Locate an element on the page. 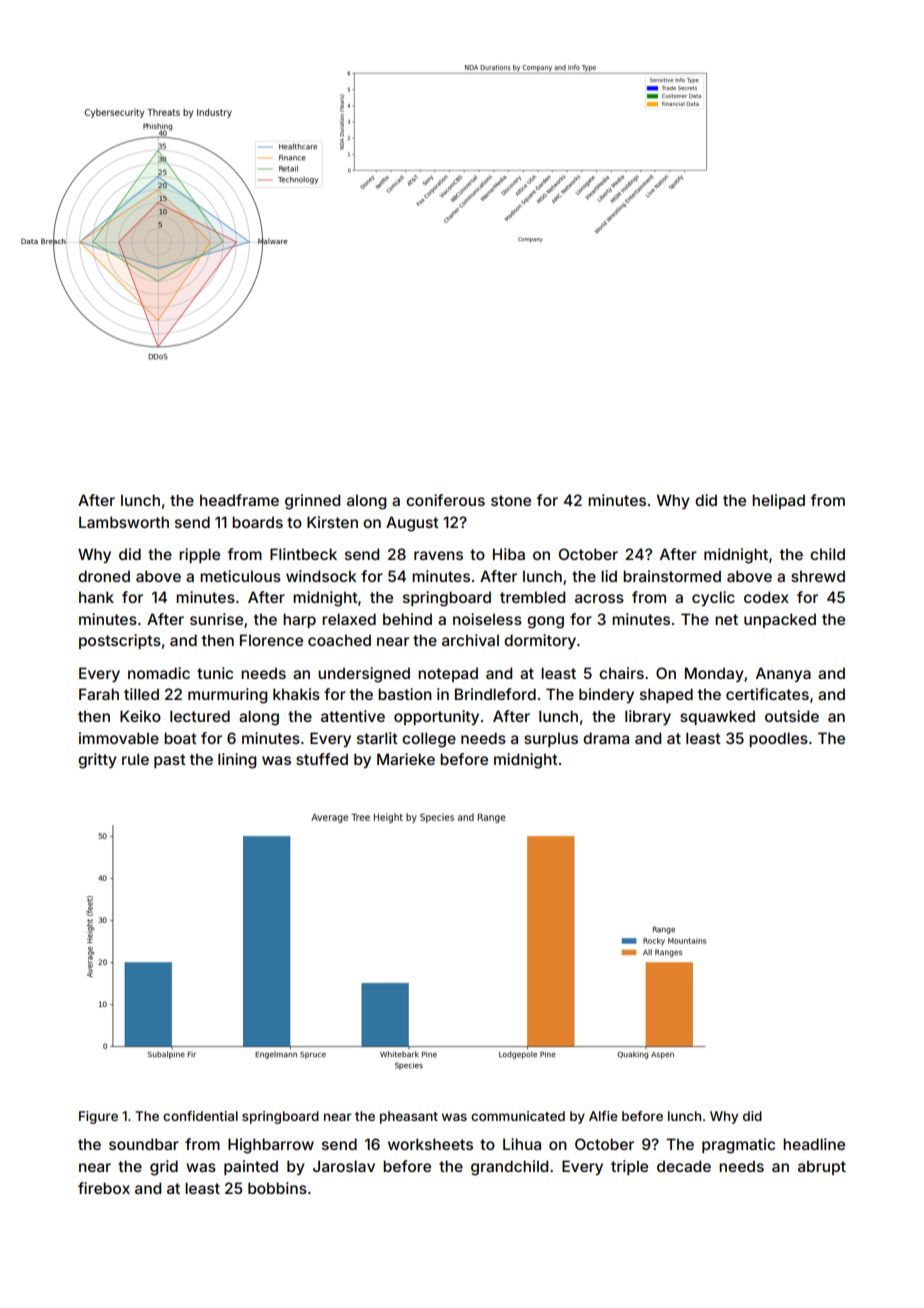  rule is located at coordinates (135, 759).
